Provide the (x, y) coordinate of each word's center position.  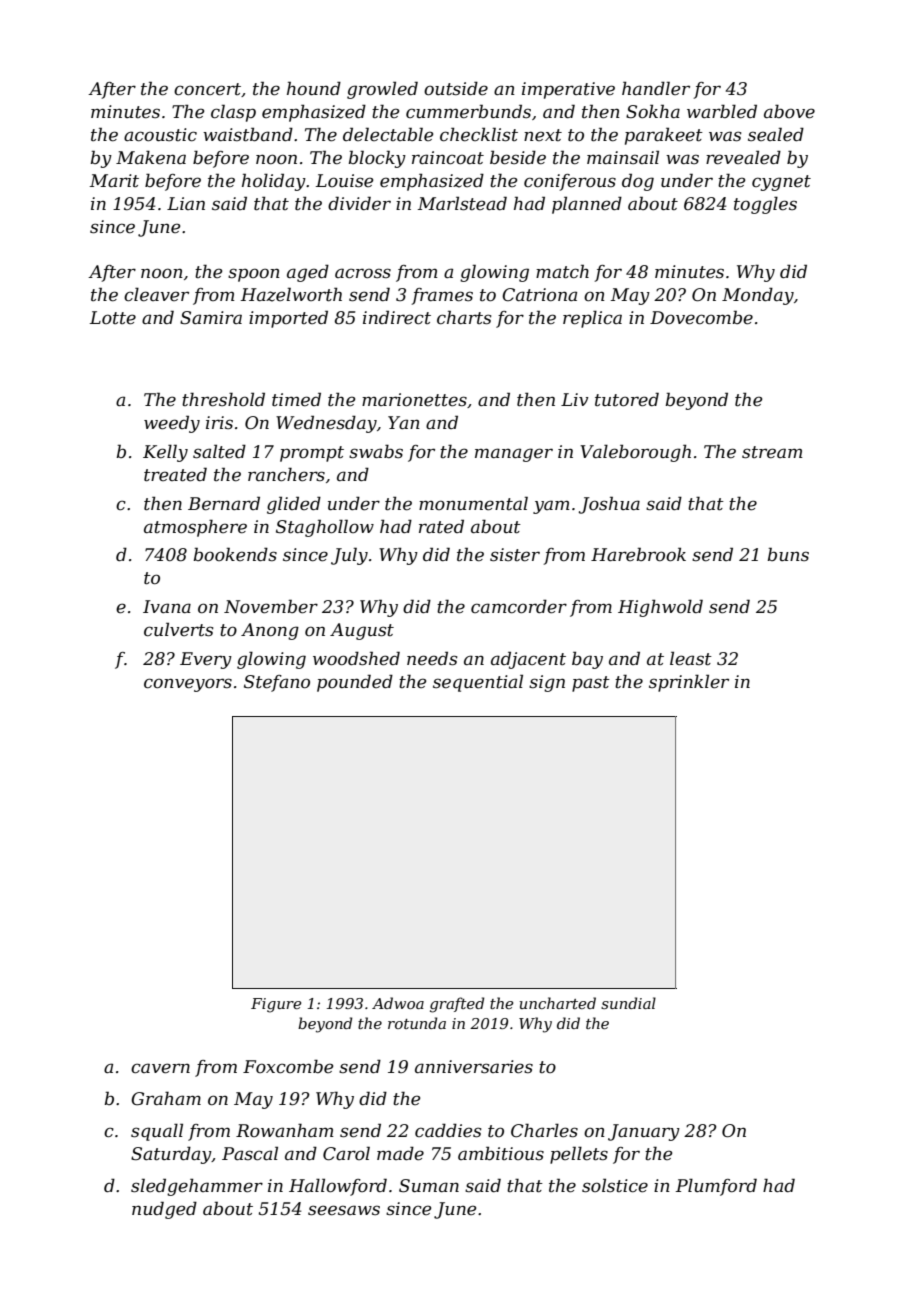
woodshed (356, 658)
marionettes (414, 400)
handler (656, 88)
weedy (172, 424)
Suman (429, 1186)
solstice (615, 1185)
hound (314, 88)
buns (788, 554)
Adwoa (398, 1003)
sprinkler (689, 683)
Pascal (250, 1153)
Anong (270, 631)
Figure (276, 1005)
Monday (758, 296)
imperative (568, 90)
